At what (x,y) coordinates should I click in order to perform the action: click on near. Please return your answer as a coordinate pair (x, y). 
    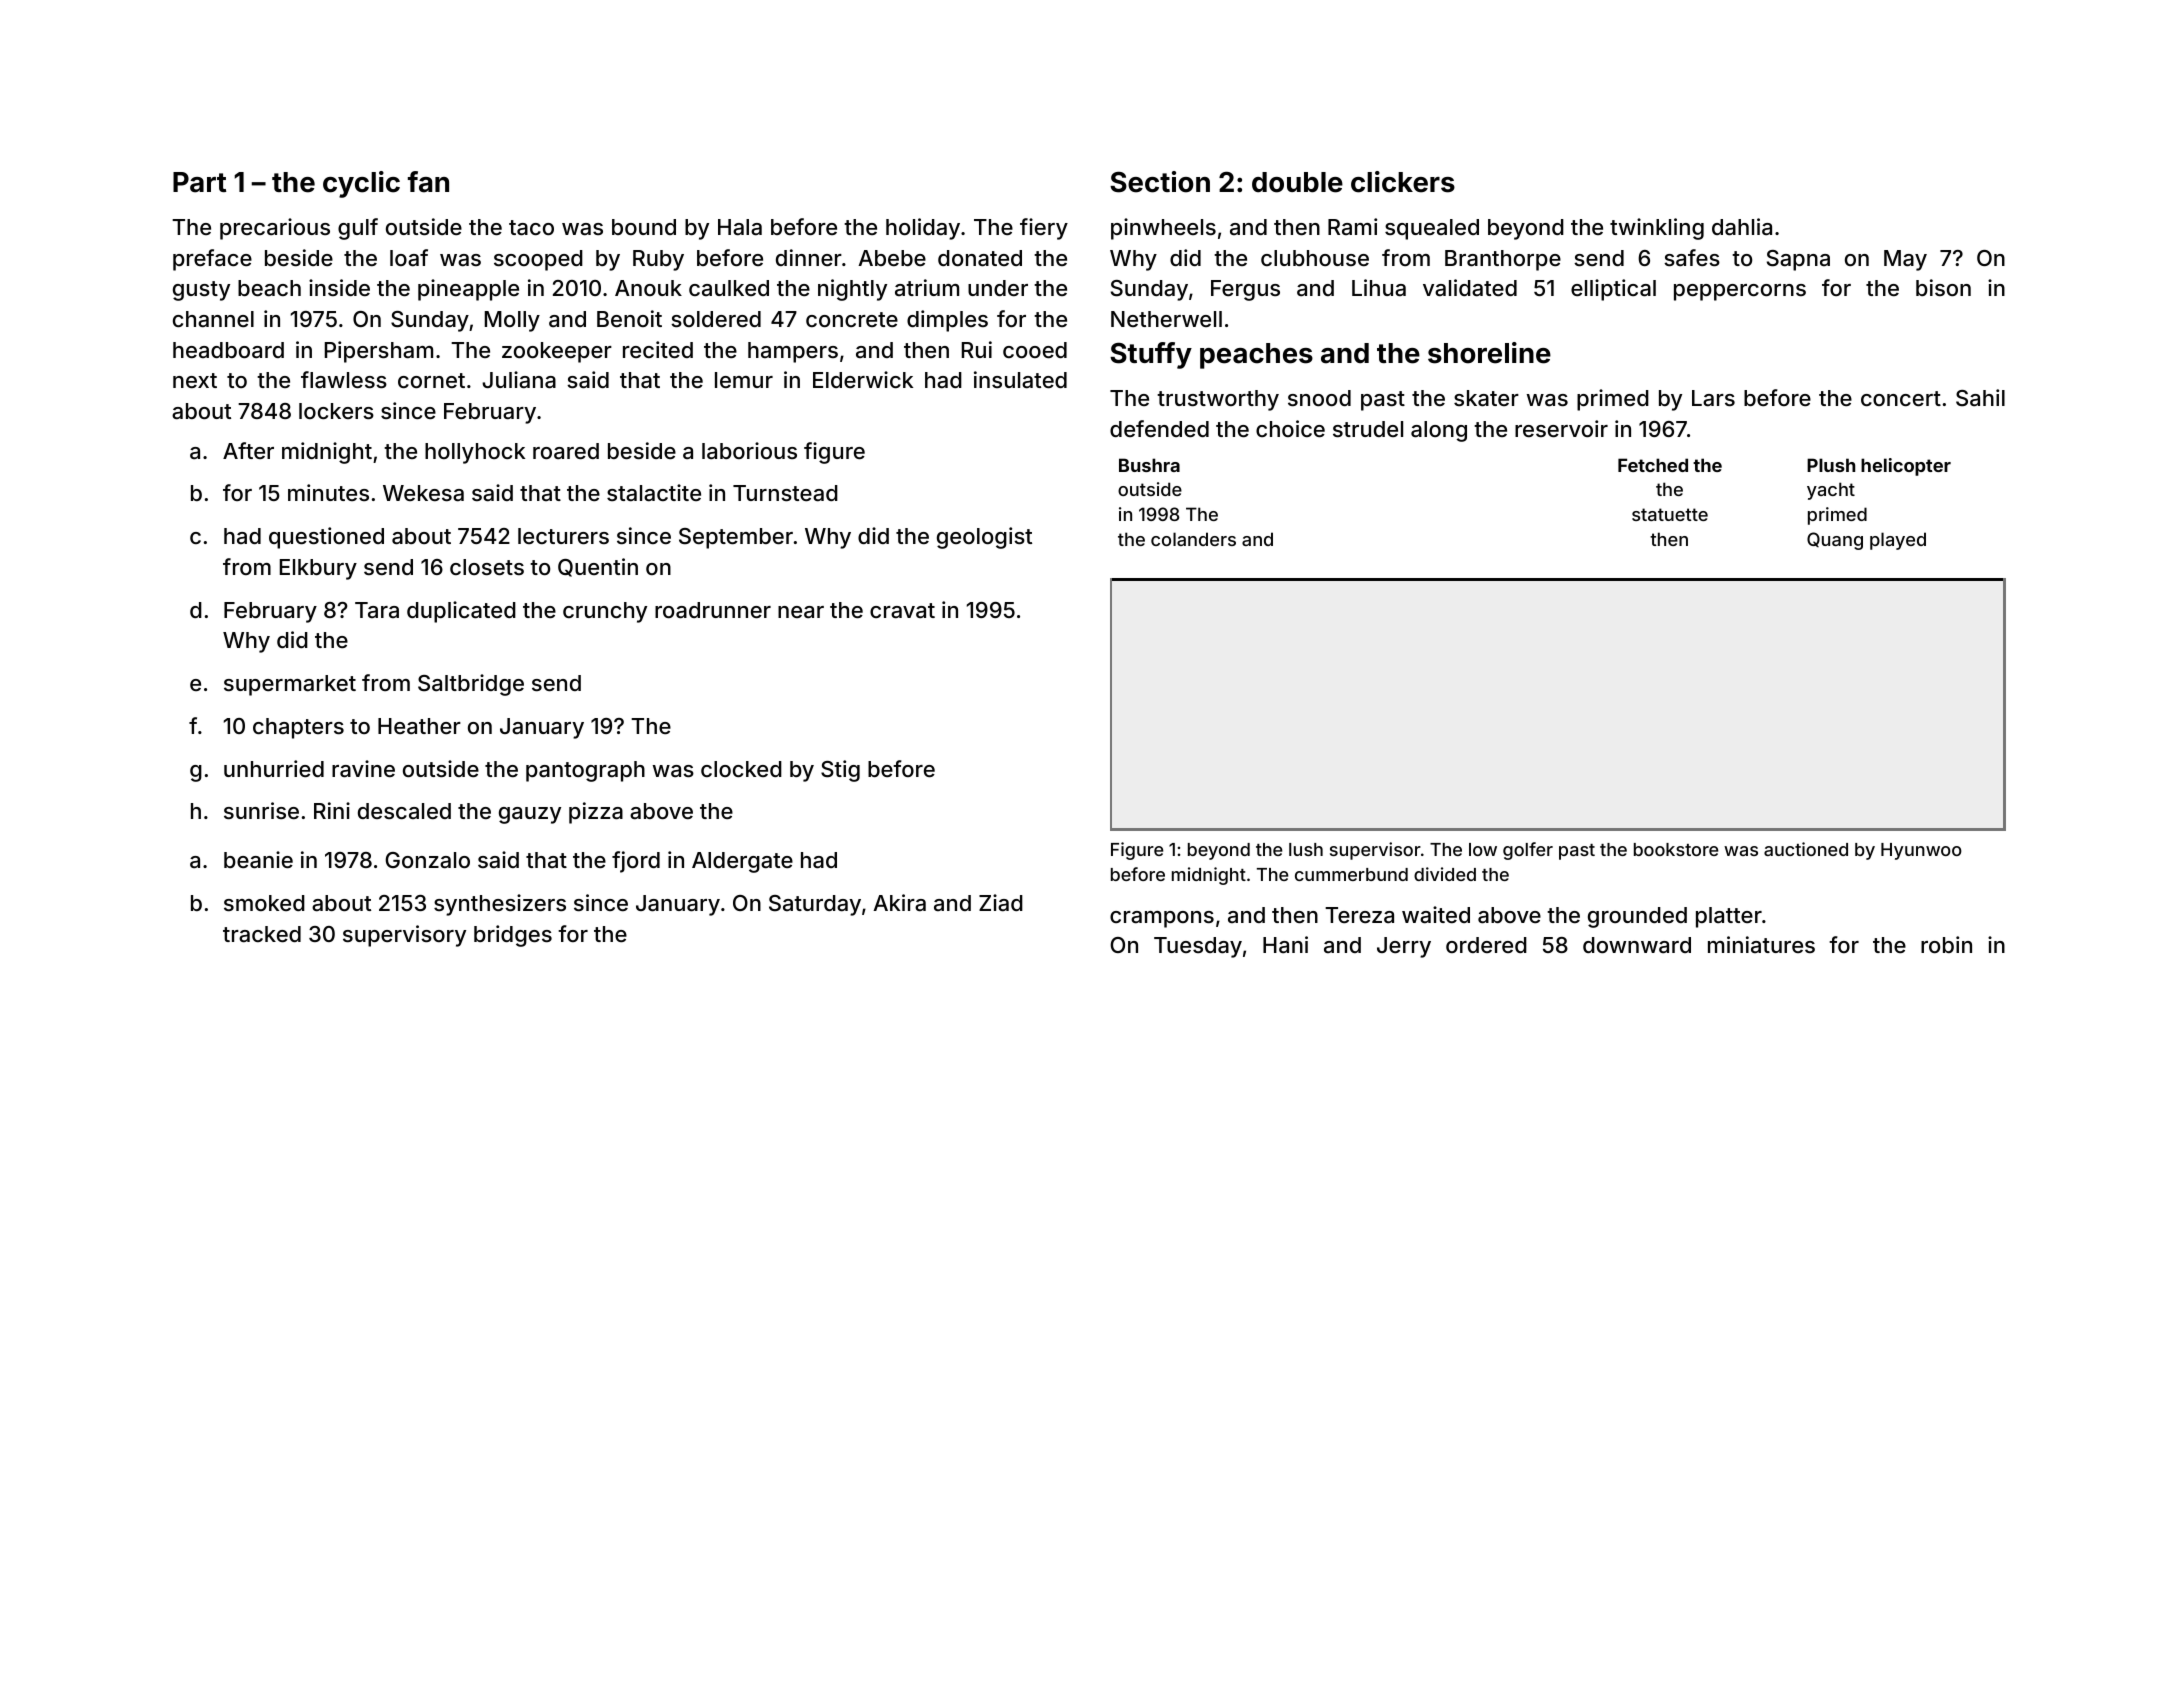
    Looking at the image, I should click on (801, 612).
